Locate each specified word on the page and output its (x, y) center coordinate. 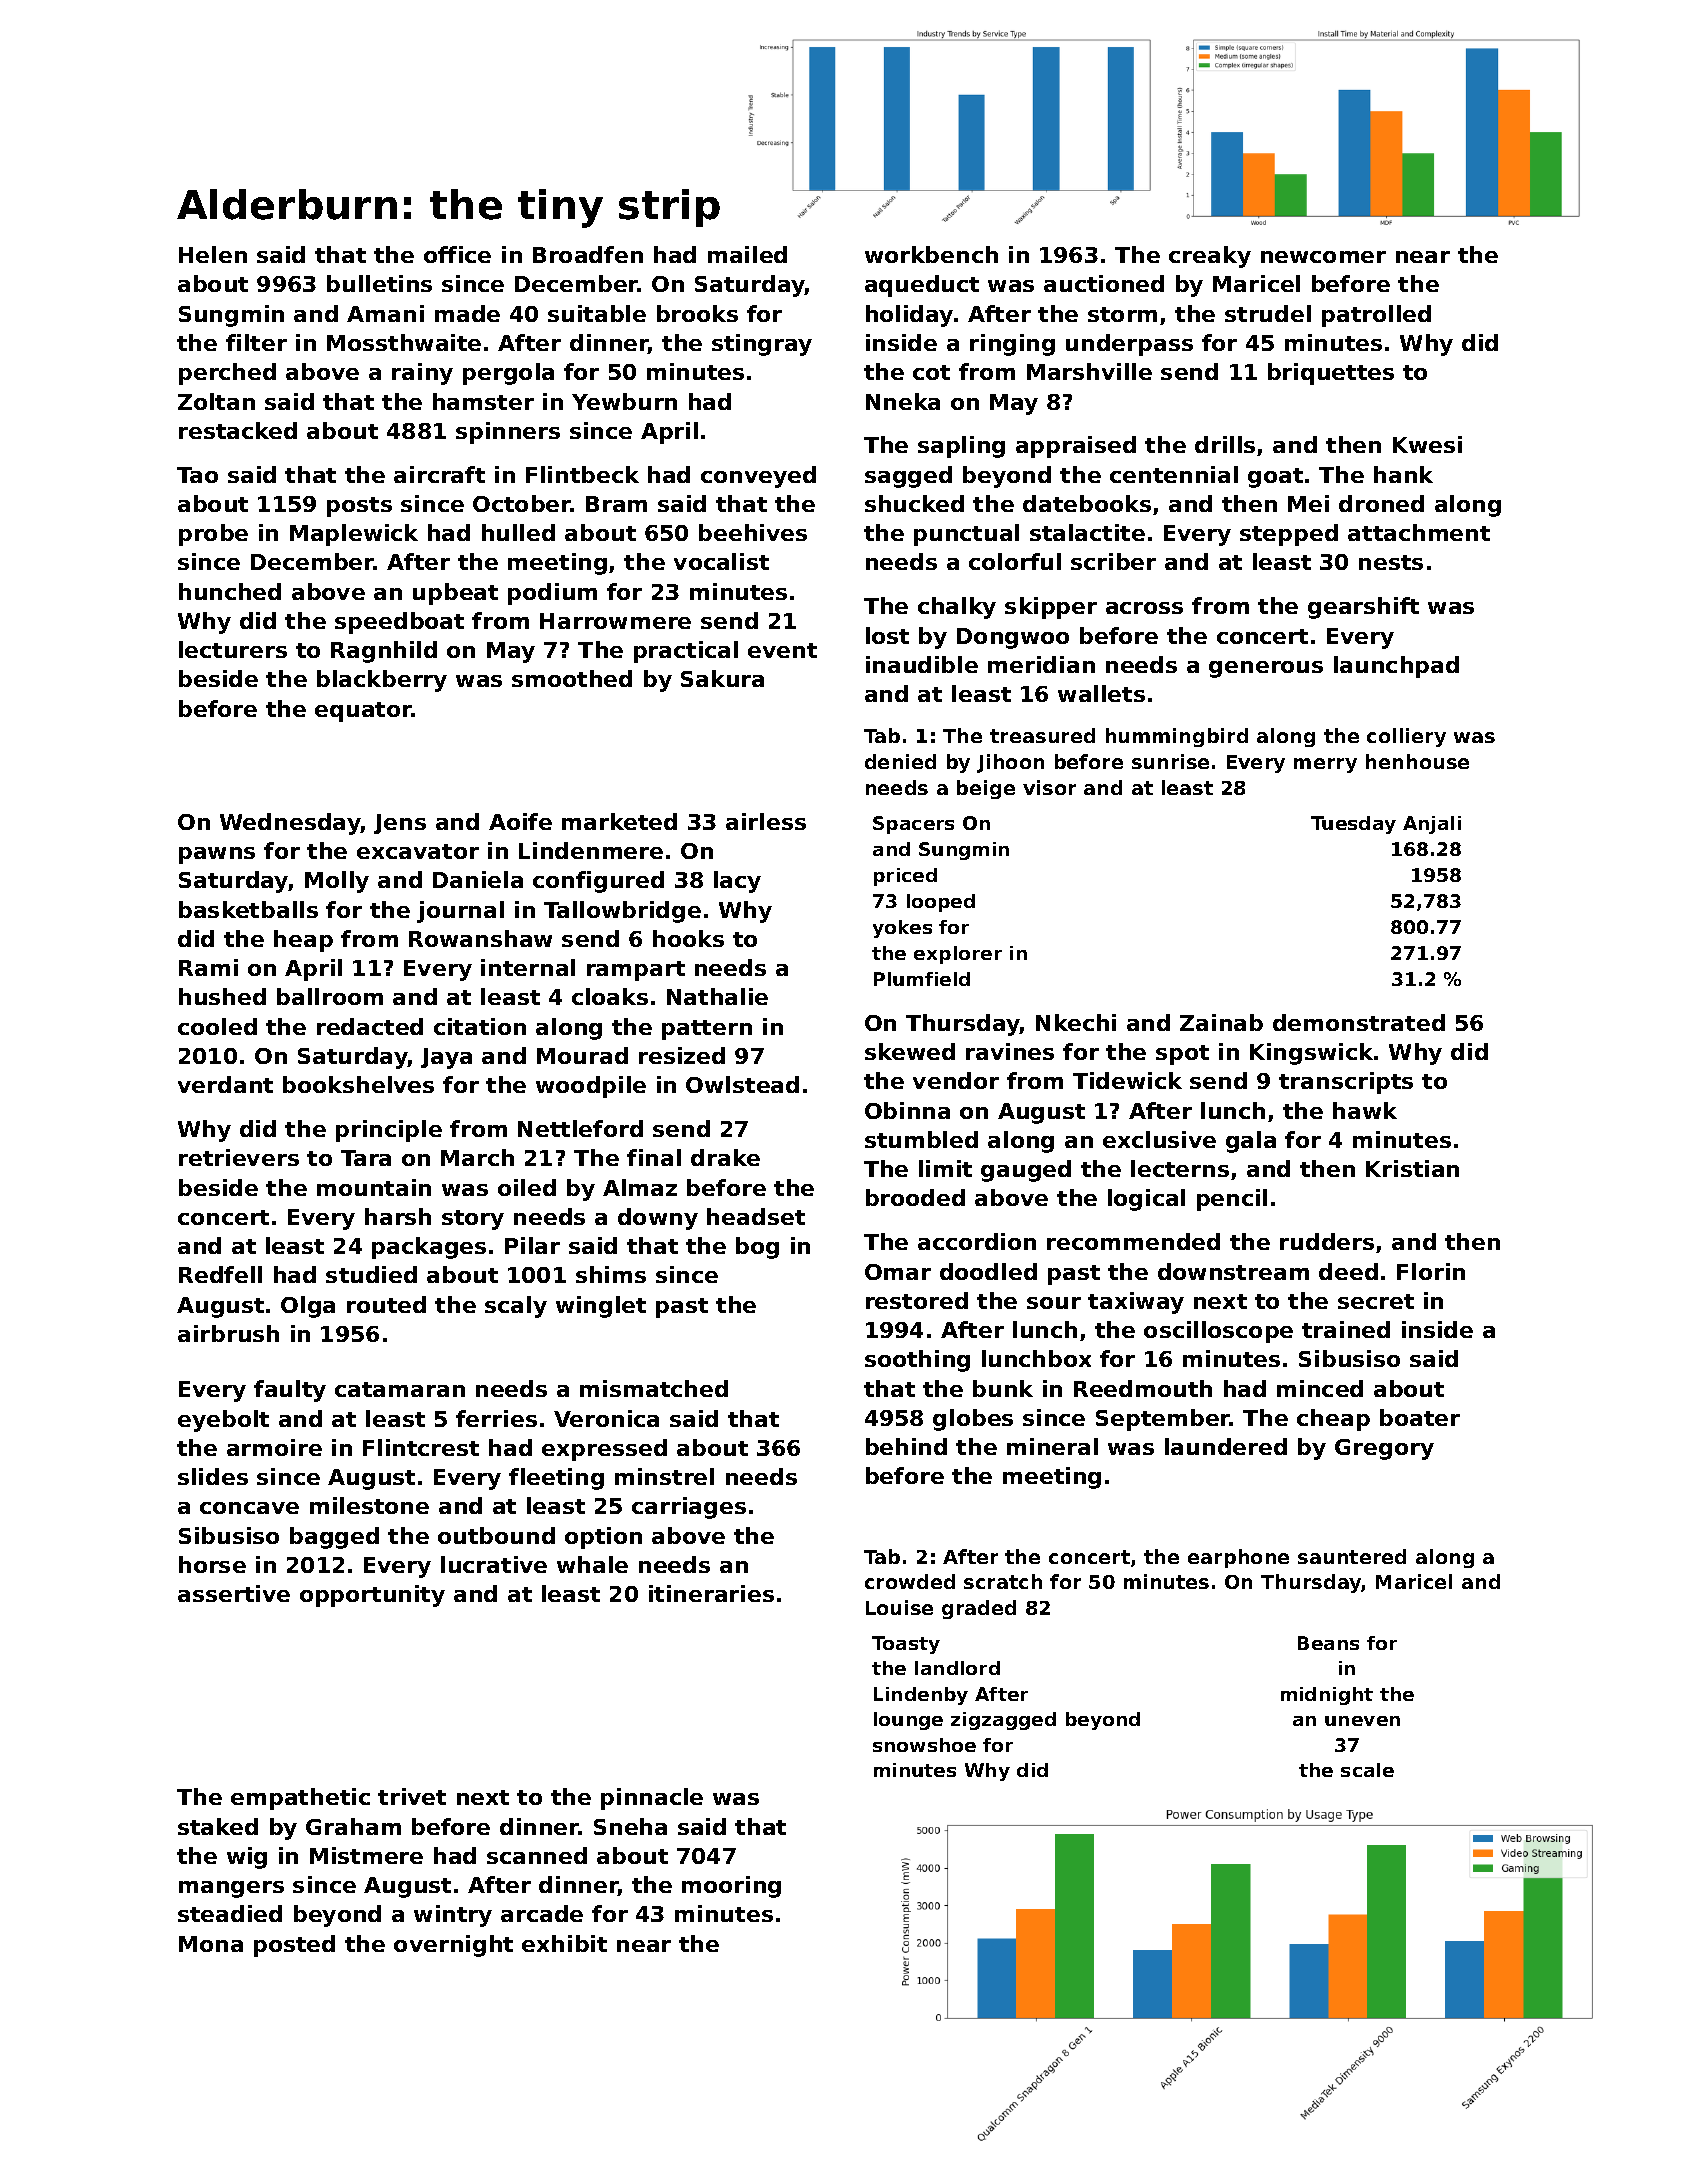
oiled (527, 1187)
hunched (230, 591)
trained (1346, 1329)
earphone (1238, 1558)
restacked (238, 430)
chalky (957, 608)
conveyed (758, 477)
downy (658, 1219)
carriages (689, 1508)
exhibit (564, 1943)
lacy (737, 882)
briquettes (1331, 374)
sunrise (1170, 761)
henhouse (1417, 761)
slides (213, 1476)
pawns (217, 855)
